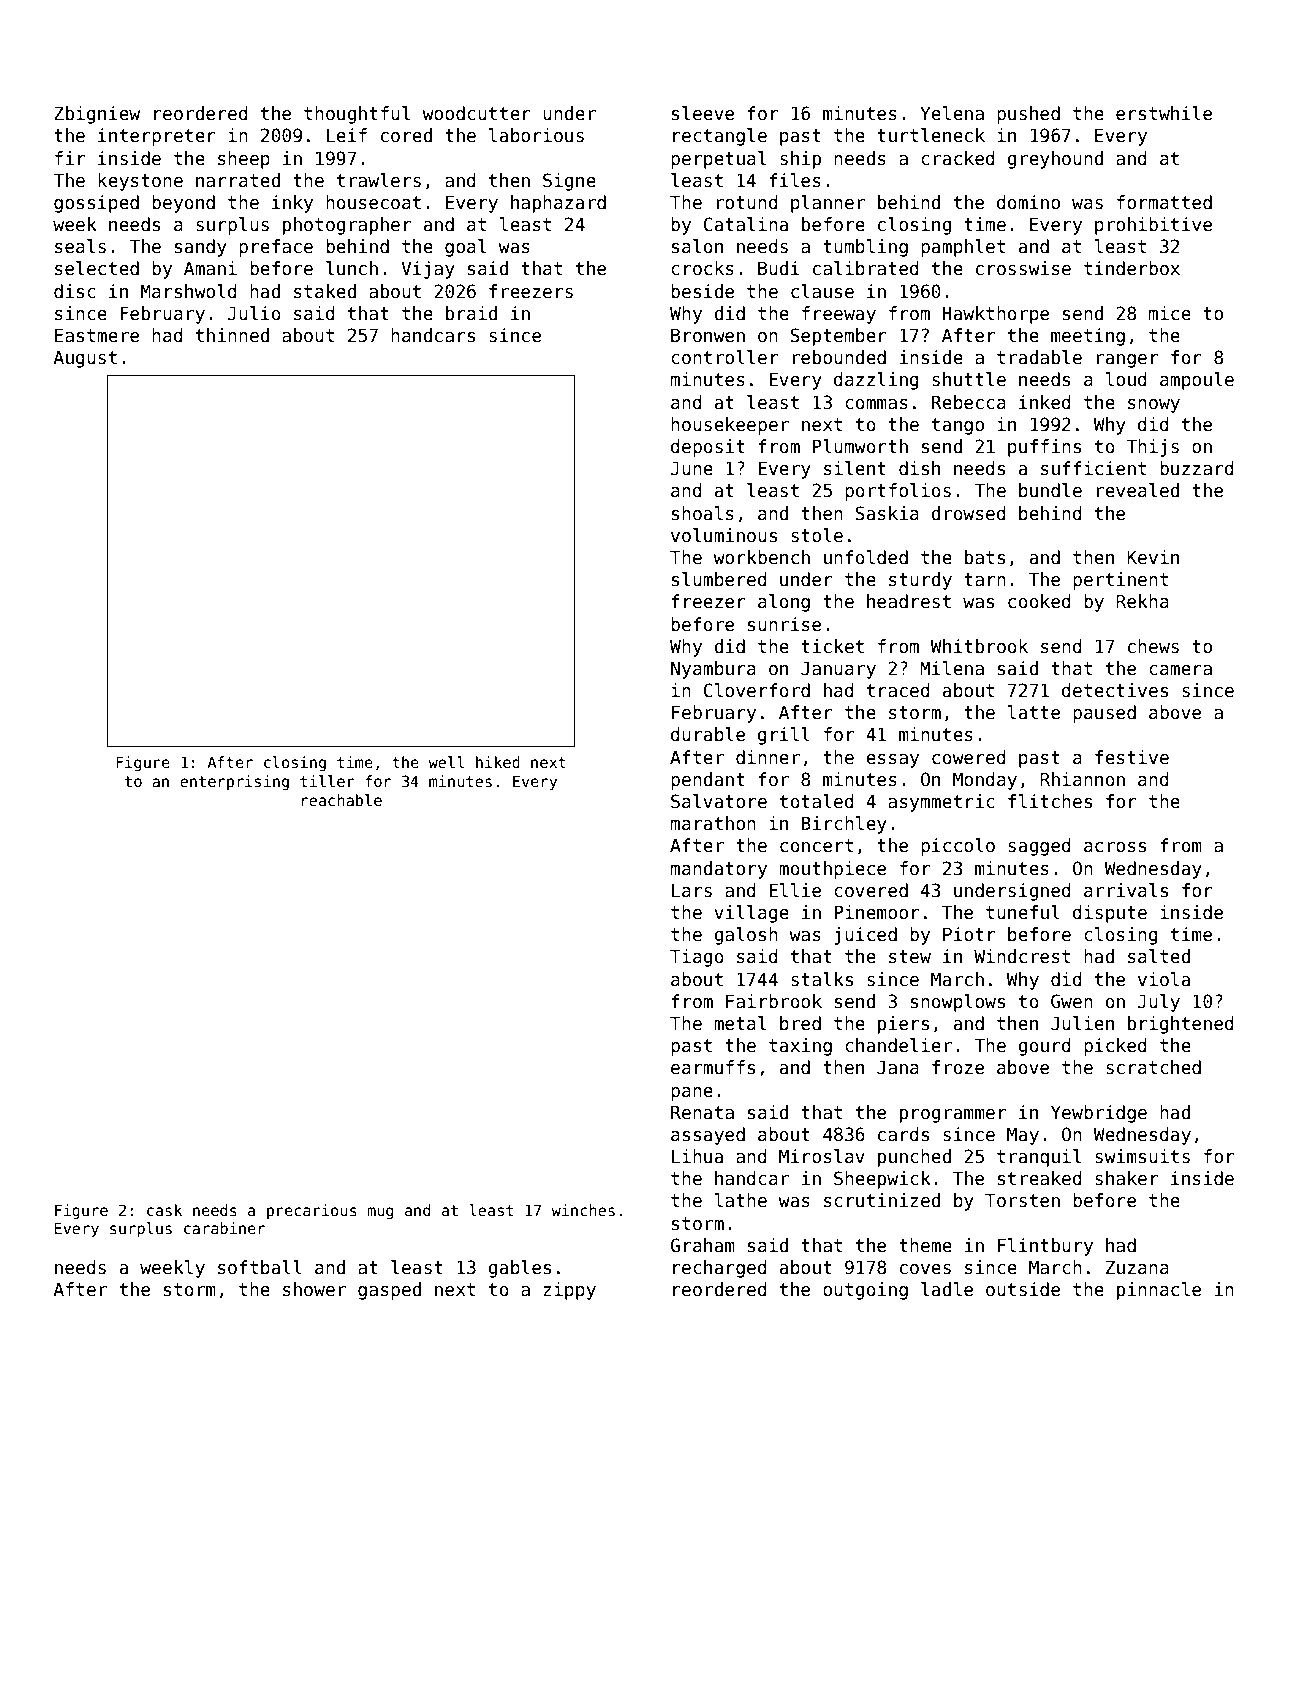 The width and height of the screenshot is (1299, 1681). I want to click on precarious, so click(312, 1211).
